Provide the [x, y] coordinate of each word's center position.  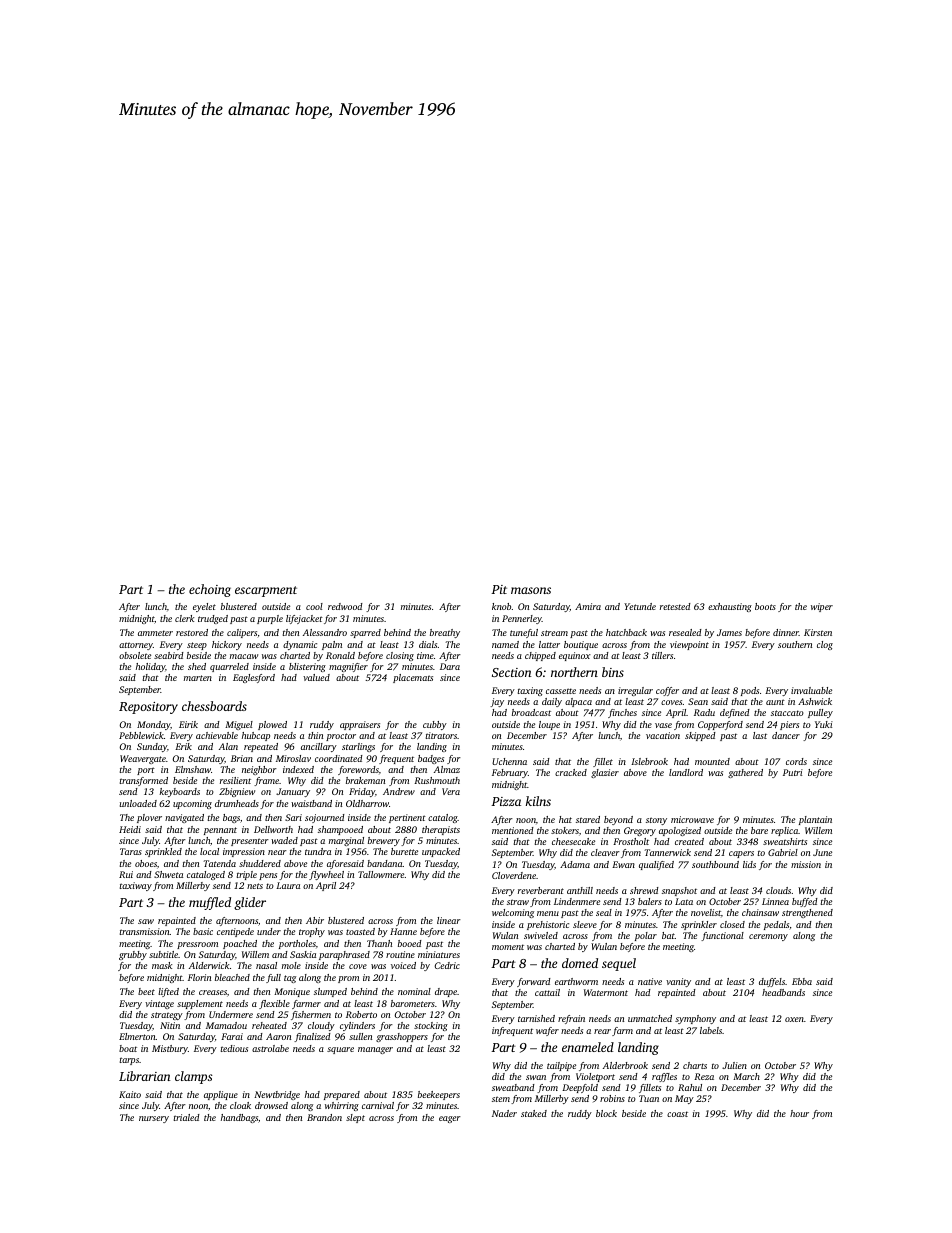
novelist [706, 912]
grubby [133, 955]
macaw [244, 656]
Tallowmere [381, 874]
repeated [261, 747]
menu [548, 913]
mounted [712, 761]
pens [268, 876]
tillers [662, 655]
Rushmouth [437, 780]
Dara [450, 666]
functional [722, 936]
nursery [154, 1119]
